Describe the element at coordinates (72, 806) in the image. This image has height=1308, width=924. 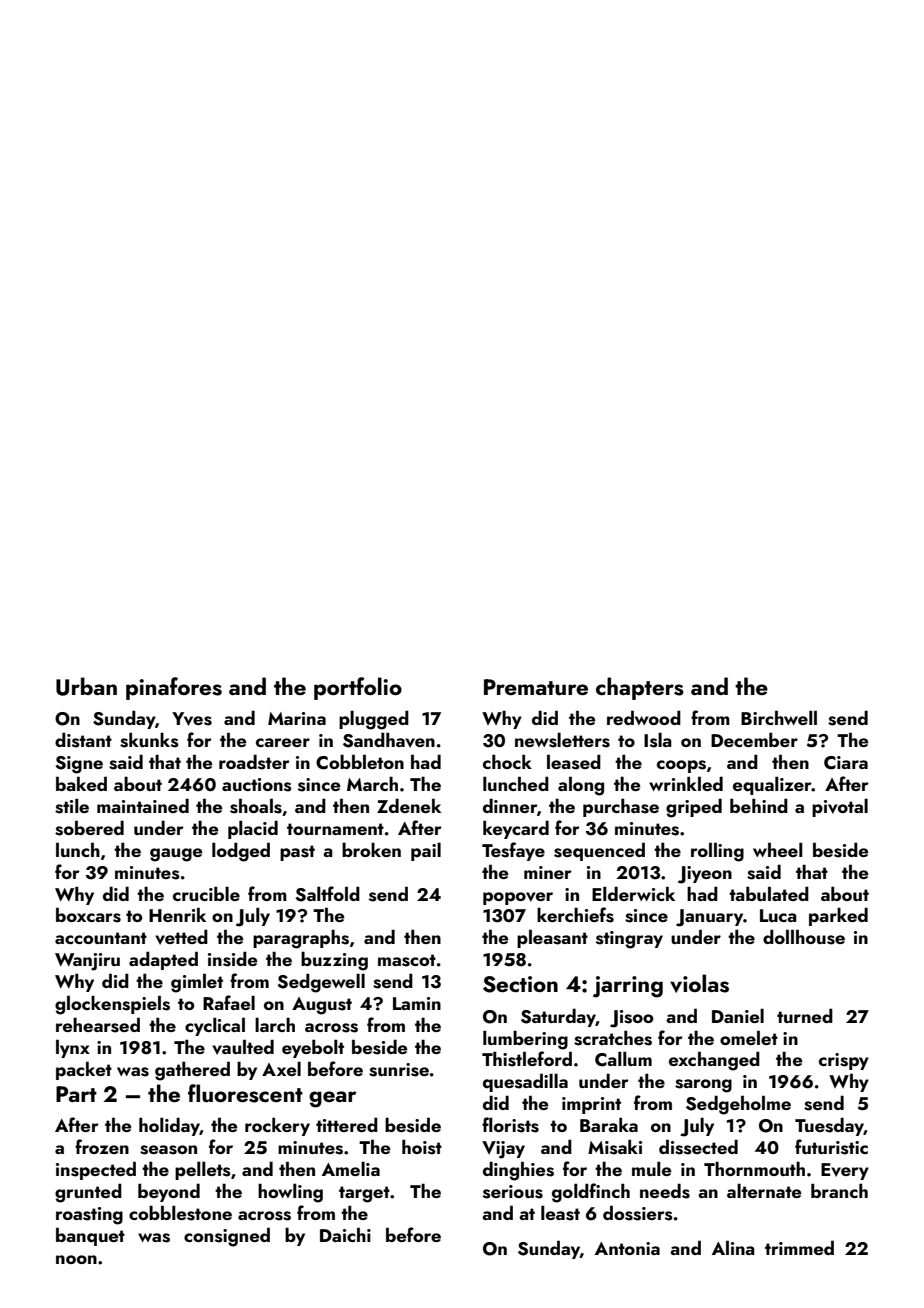
I see `stile` at that location.
